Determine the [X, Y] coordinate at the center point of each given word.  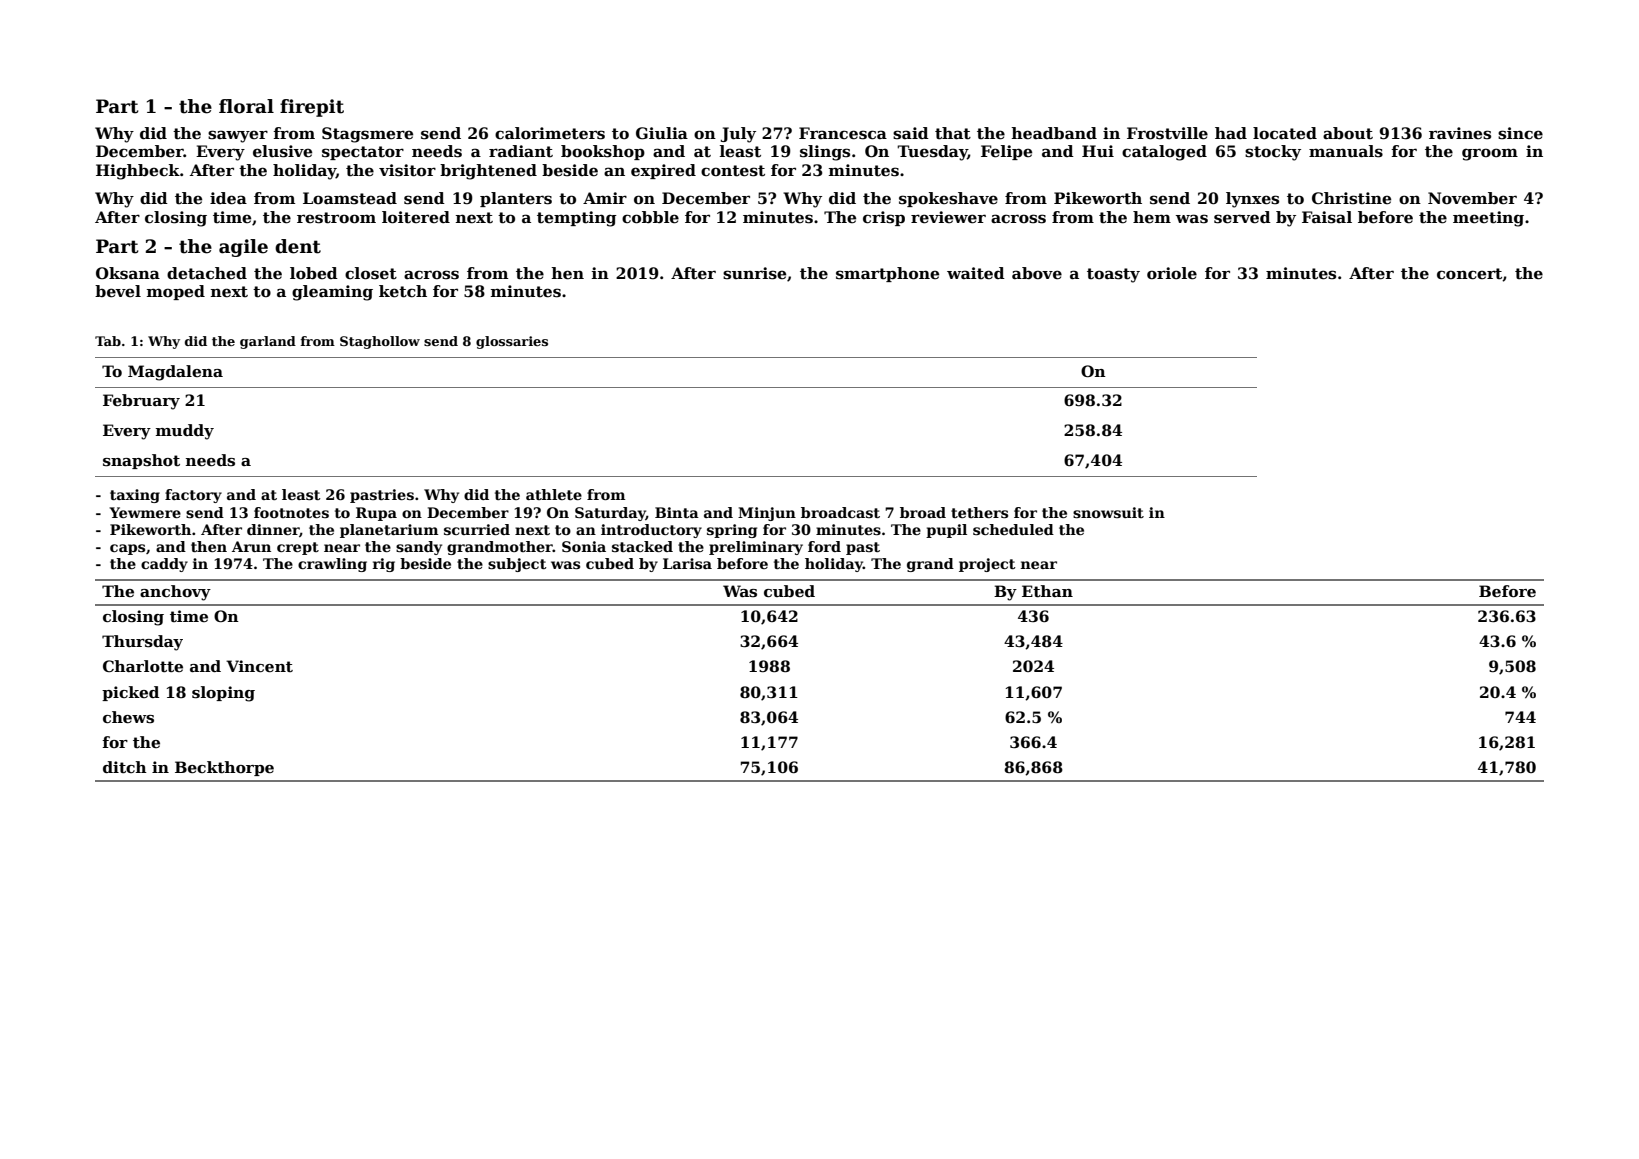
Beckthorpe [224, 768]
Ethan [1047, 591]
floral [246, 106]
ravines [1460, 133]
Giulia [662, 133]
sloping [223, 694]
